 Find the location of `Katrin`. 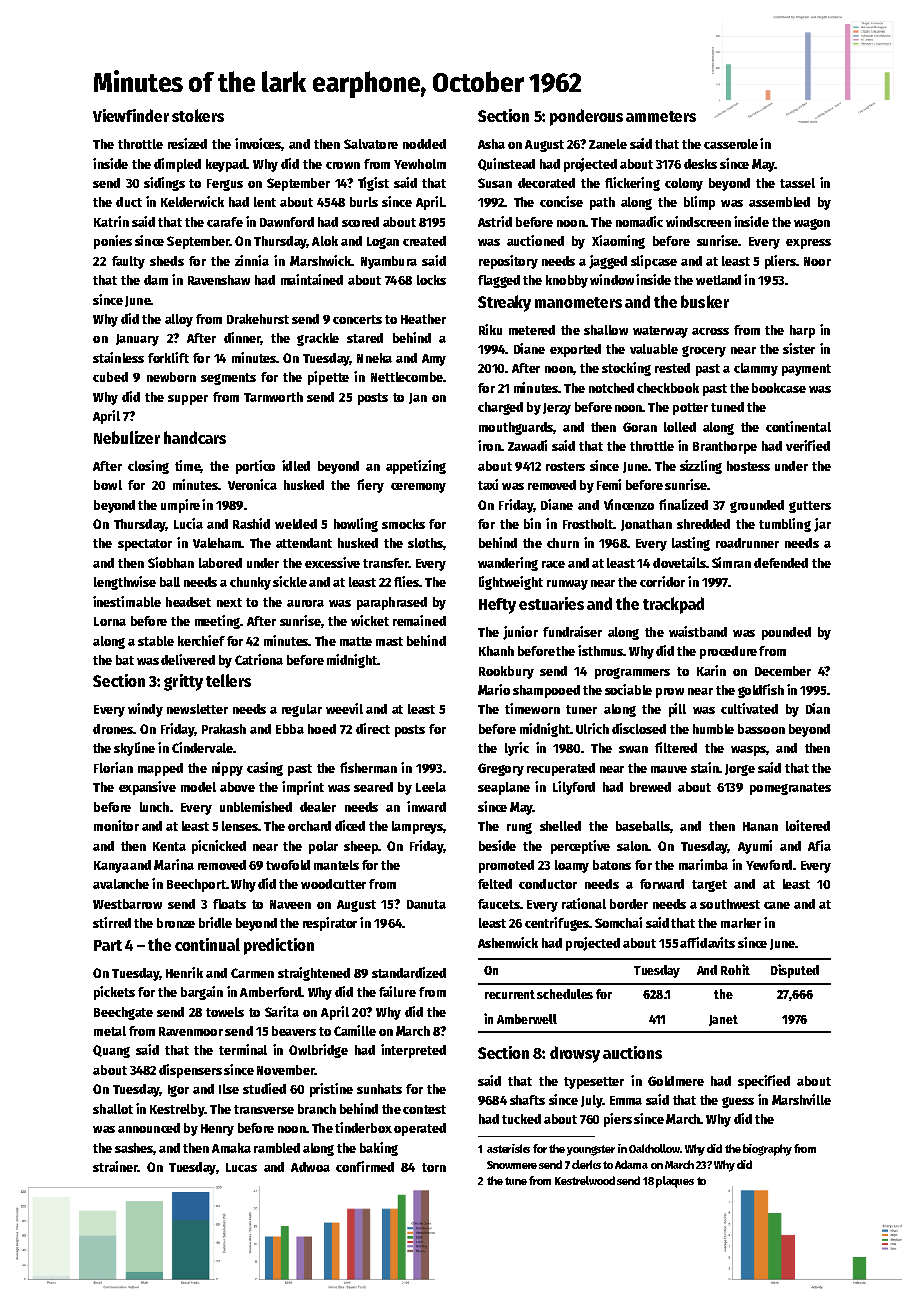

Katrin is located at coordinates (111, 221).
